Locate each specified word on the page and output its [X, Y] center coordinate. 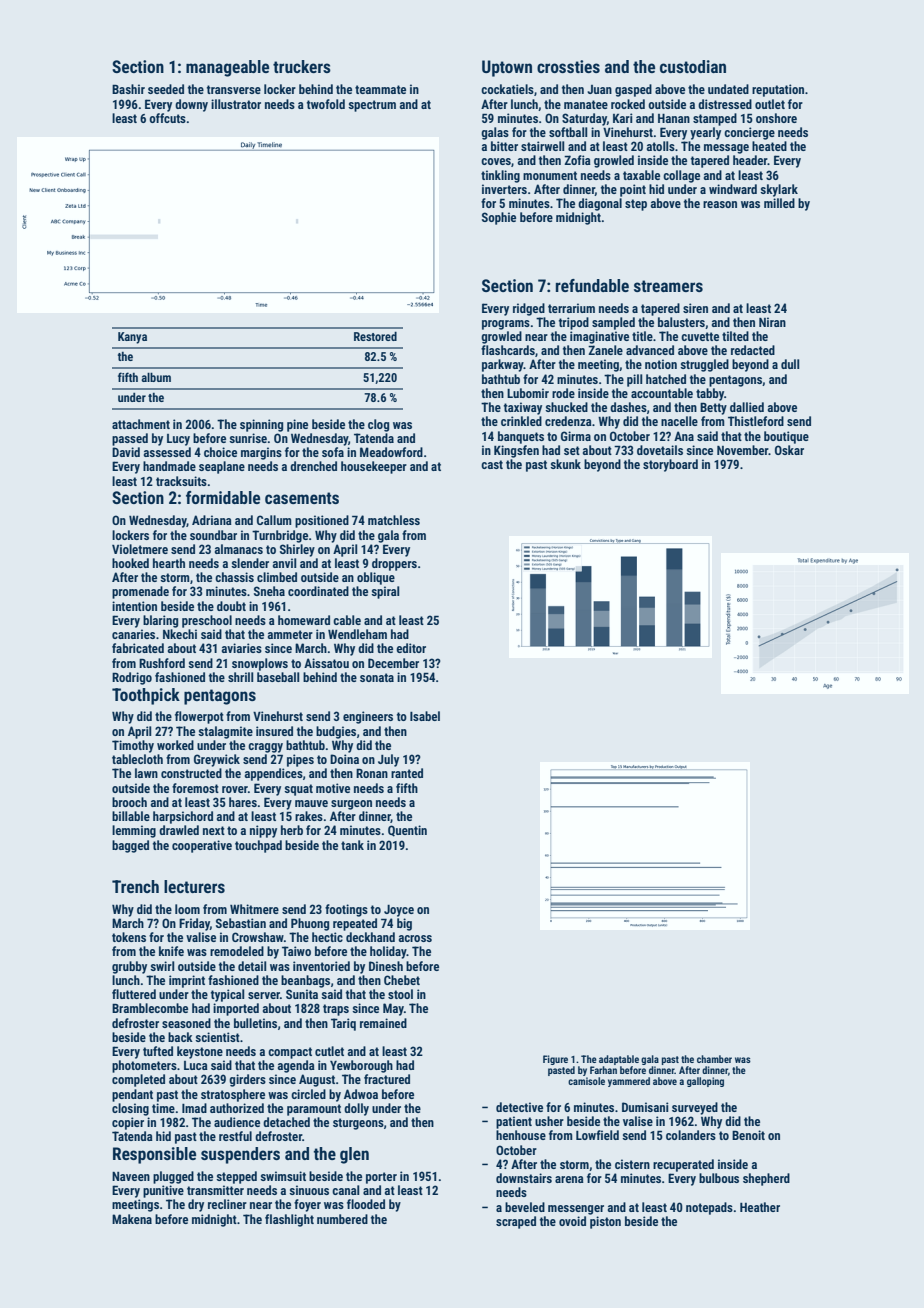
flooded [366, 1204]
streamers [668, 286]
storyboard [670, 465]
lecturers [194, 886]
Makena [132, 1219]
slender [250, 563]
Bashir [128, 89]
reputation [778, 90]
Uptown [507, 68]
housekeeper [374, 467]
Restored [375, 336]
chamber [714, 1059]
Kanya [132, 338]
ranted [407, 773]
